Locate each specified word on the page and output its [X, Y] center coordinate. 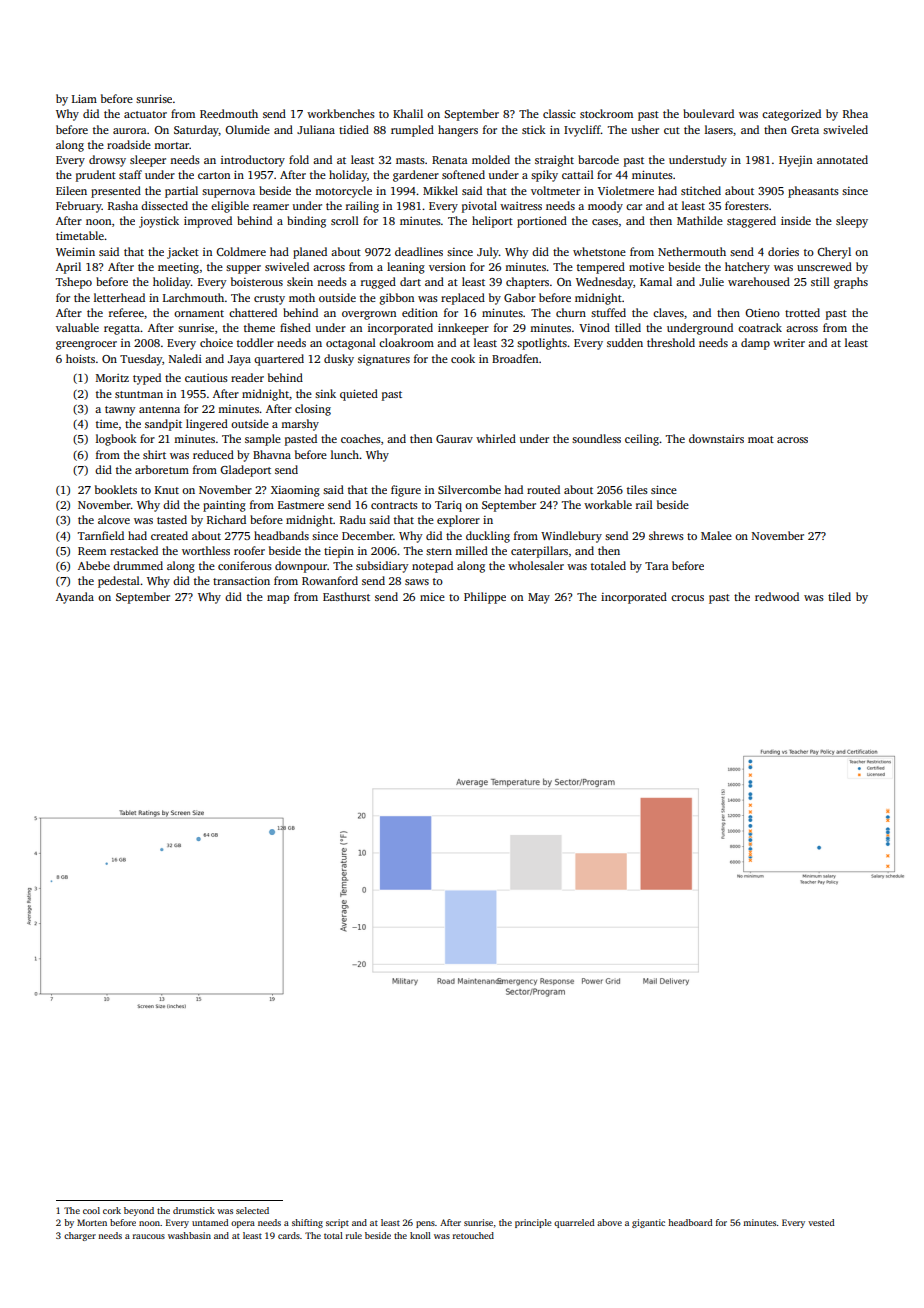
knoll [420, 1235]
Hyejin [795, 161]
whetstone [599, 251]
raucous [149, 1236]
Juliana [316, 129]
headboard [690, 1222]
